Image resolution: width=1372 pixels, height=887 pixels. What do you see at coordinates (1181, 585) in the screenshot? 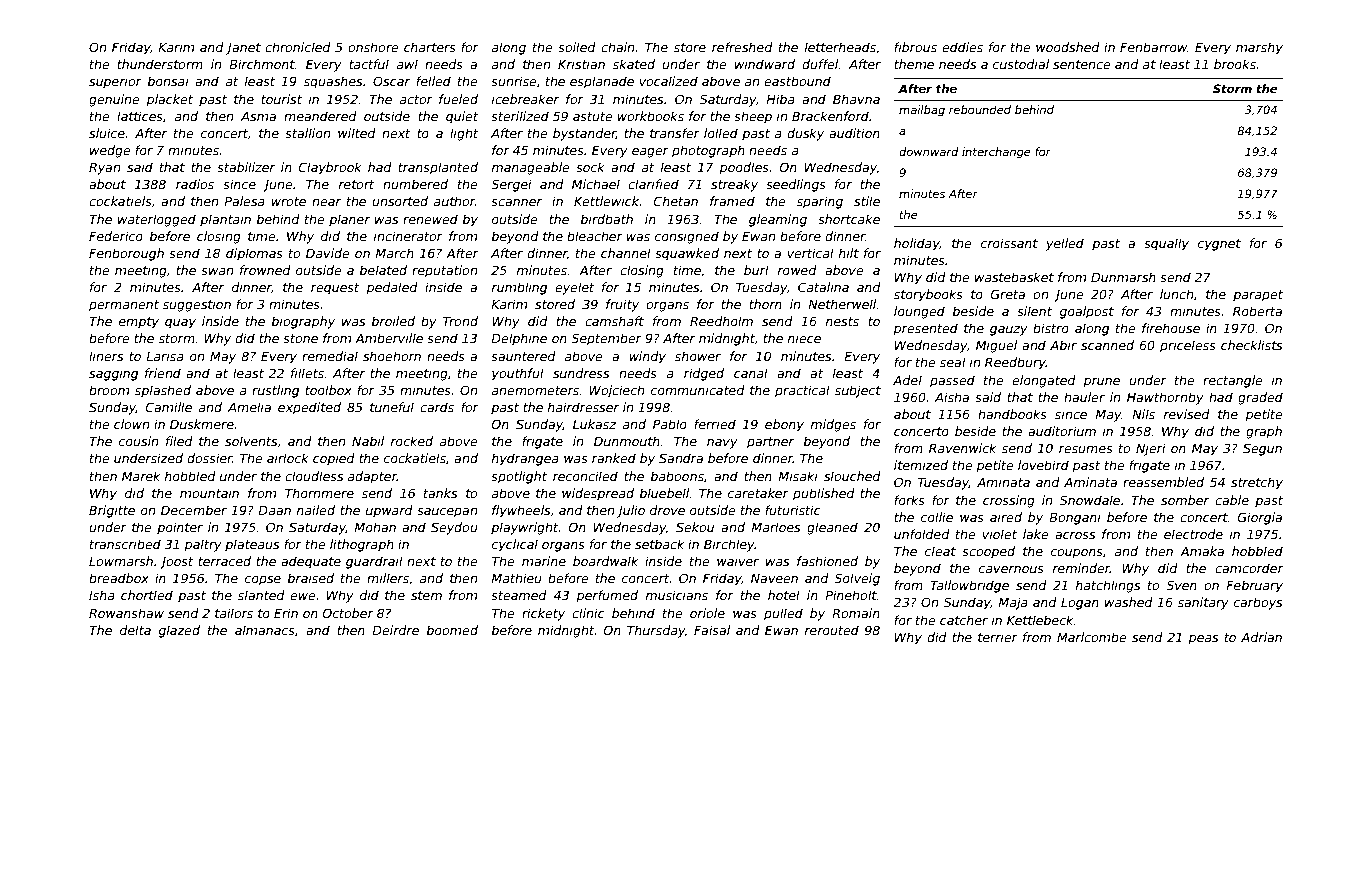
I see `Sven` at bounding box center [1181, 585].
